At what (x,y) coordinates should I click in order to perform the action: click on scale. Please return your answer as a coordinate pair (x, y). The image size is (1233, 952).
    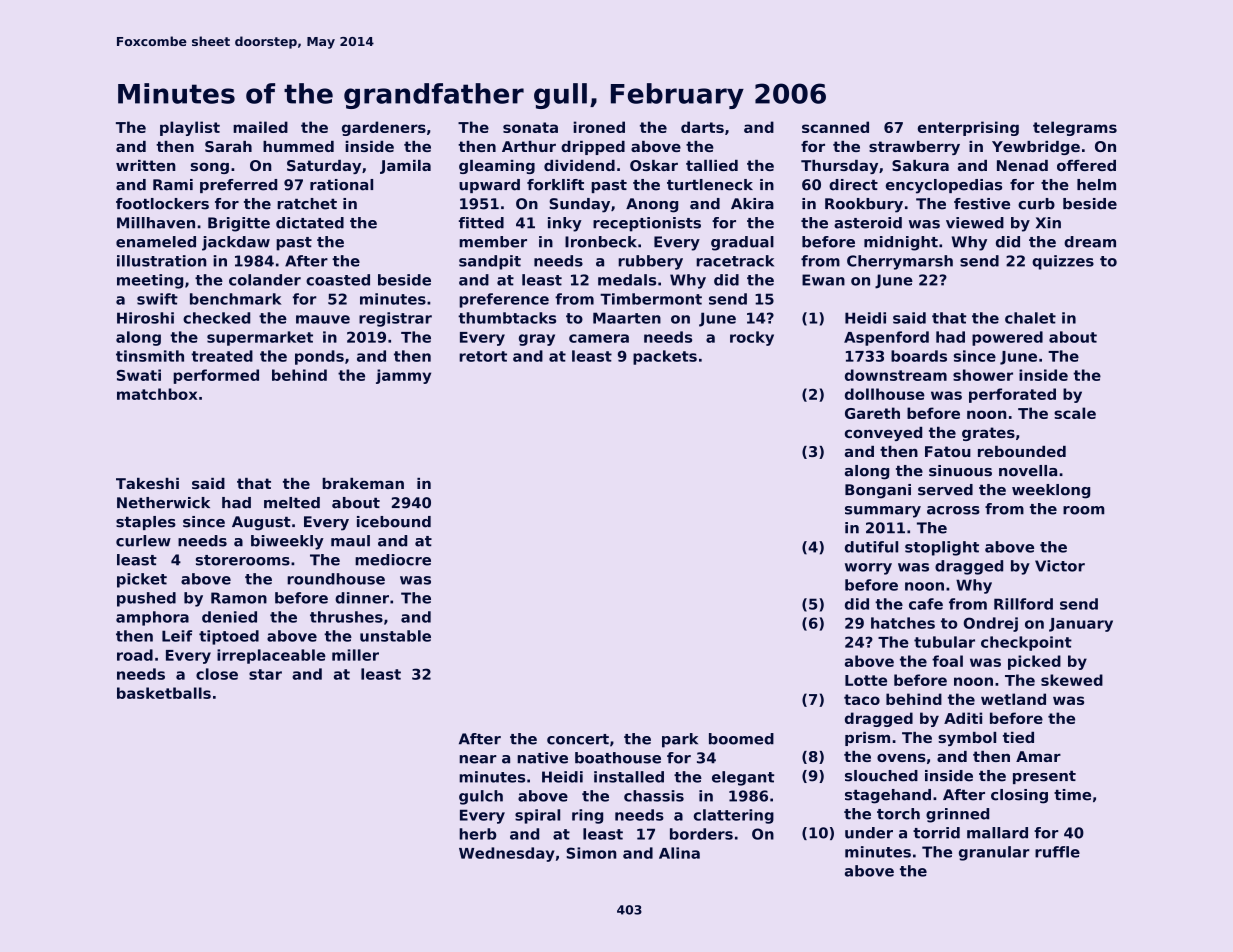
    Looking at the image, I should click on (1075, 413).
